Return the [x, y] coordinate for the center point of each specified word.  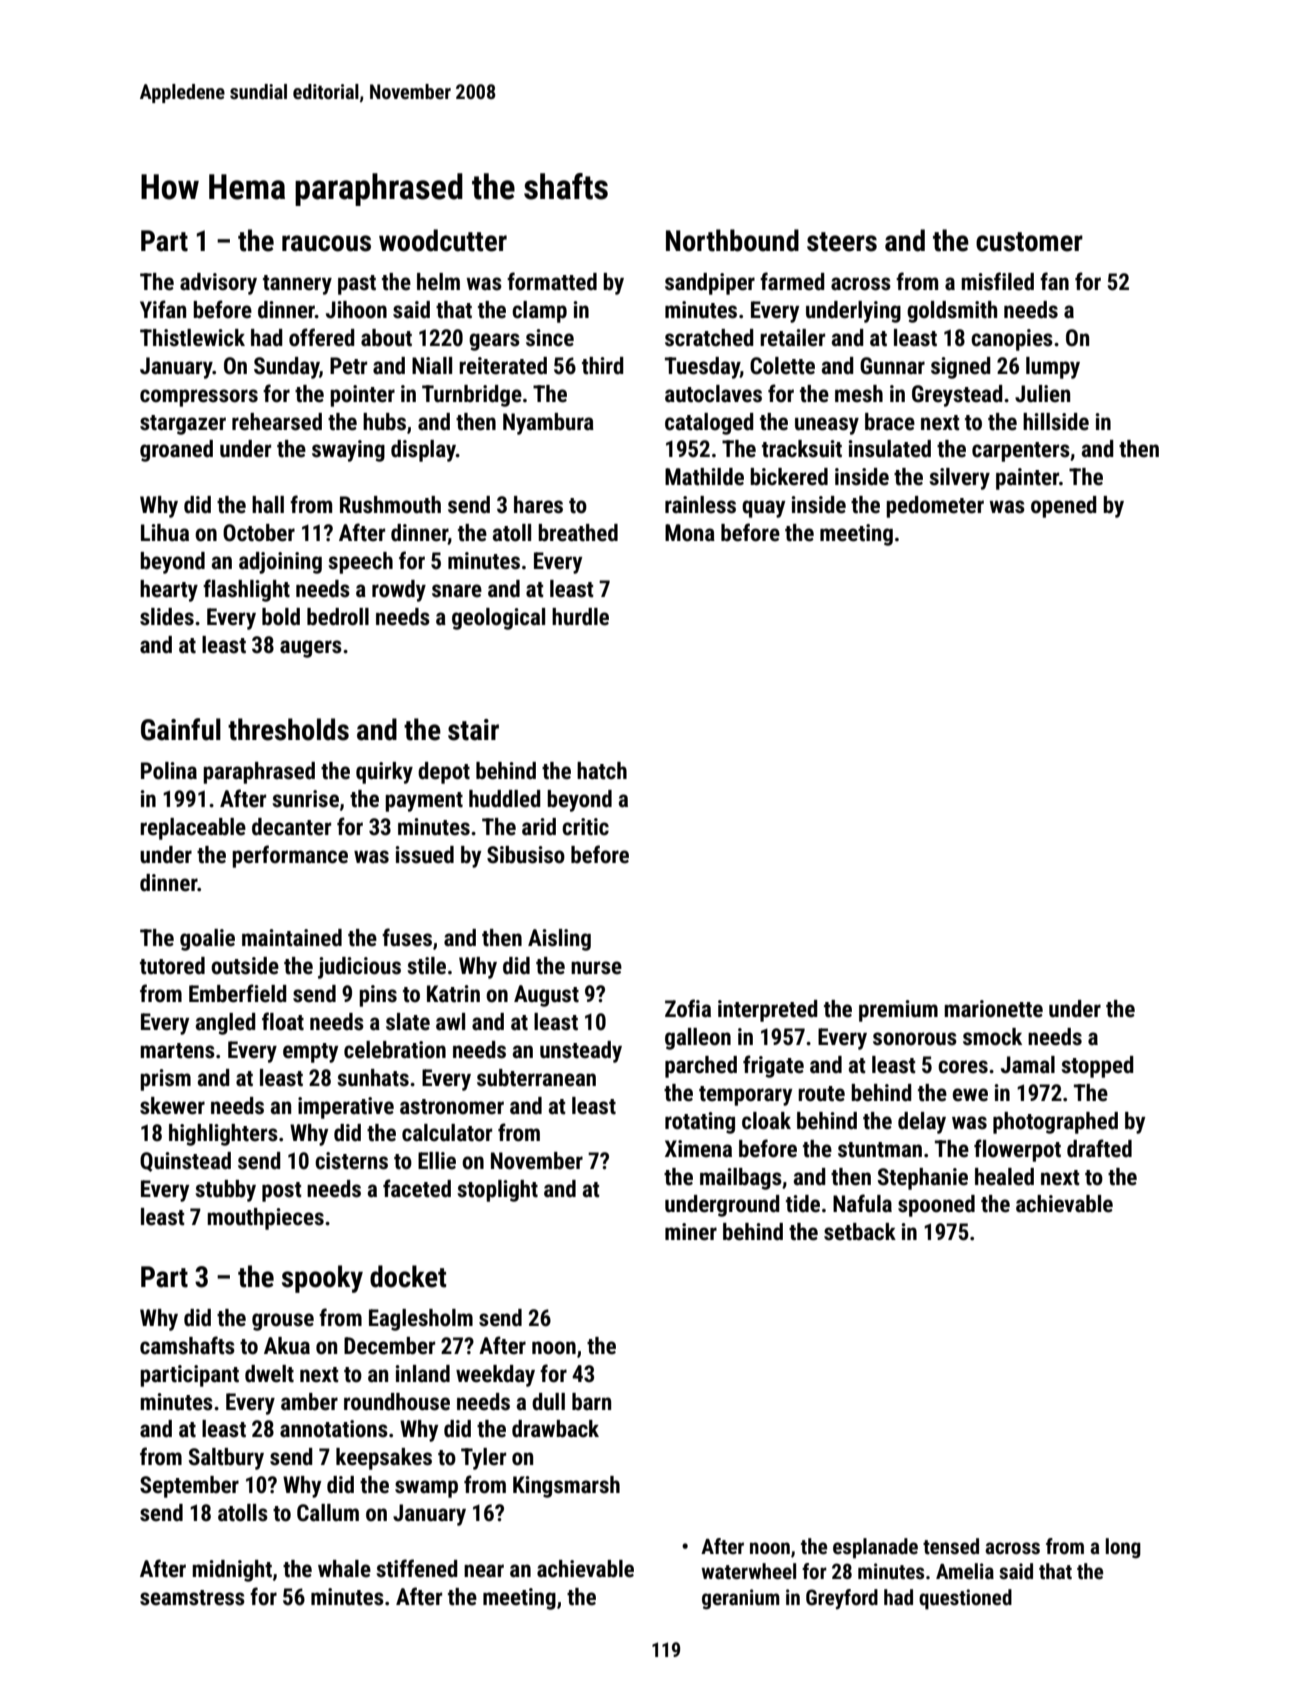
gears [494, 342]
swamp [426, 1489]
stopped [1097, 1067]
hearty [169, 591]
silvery [959, 479]
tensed [951, 1546]
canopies [1012, 340]
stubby [225, 1191]
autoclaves [713, 394]
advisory [218, 284]
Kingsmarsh [566, 1487]
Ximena [698, 1149]
